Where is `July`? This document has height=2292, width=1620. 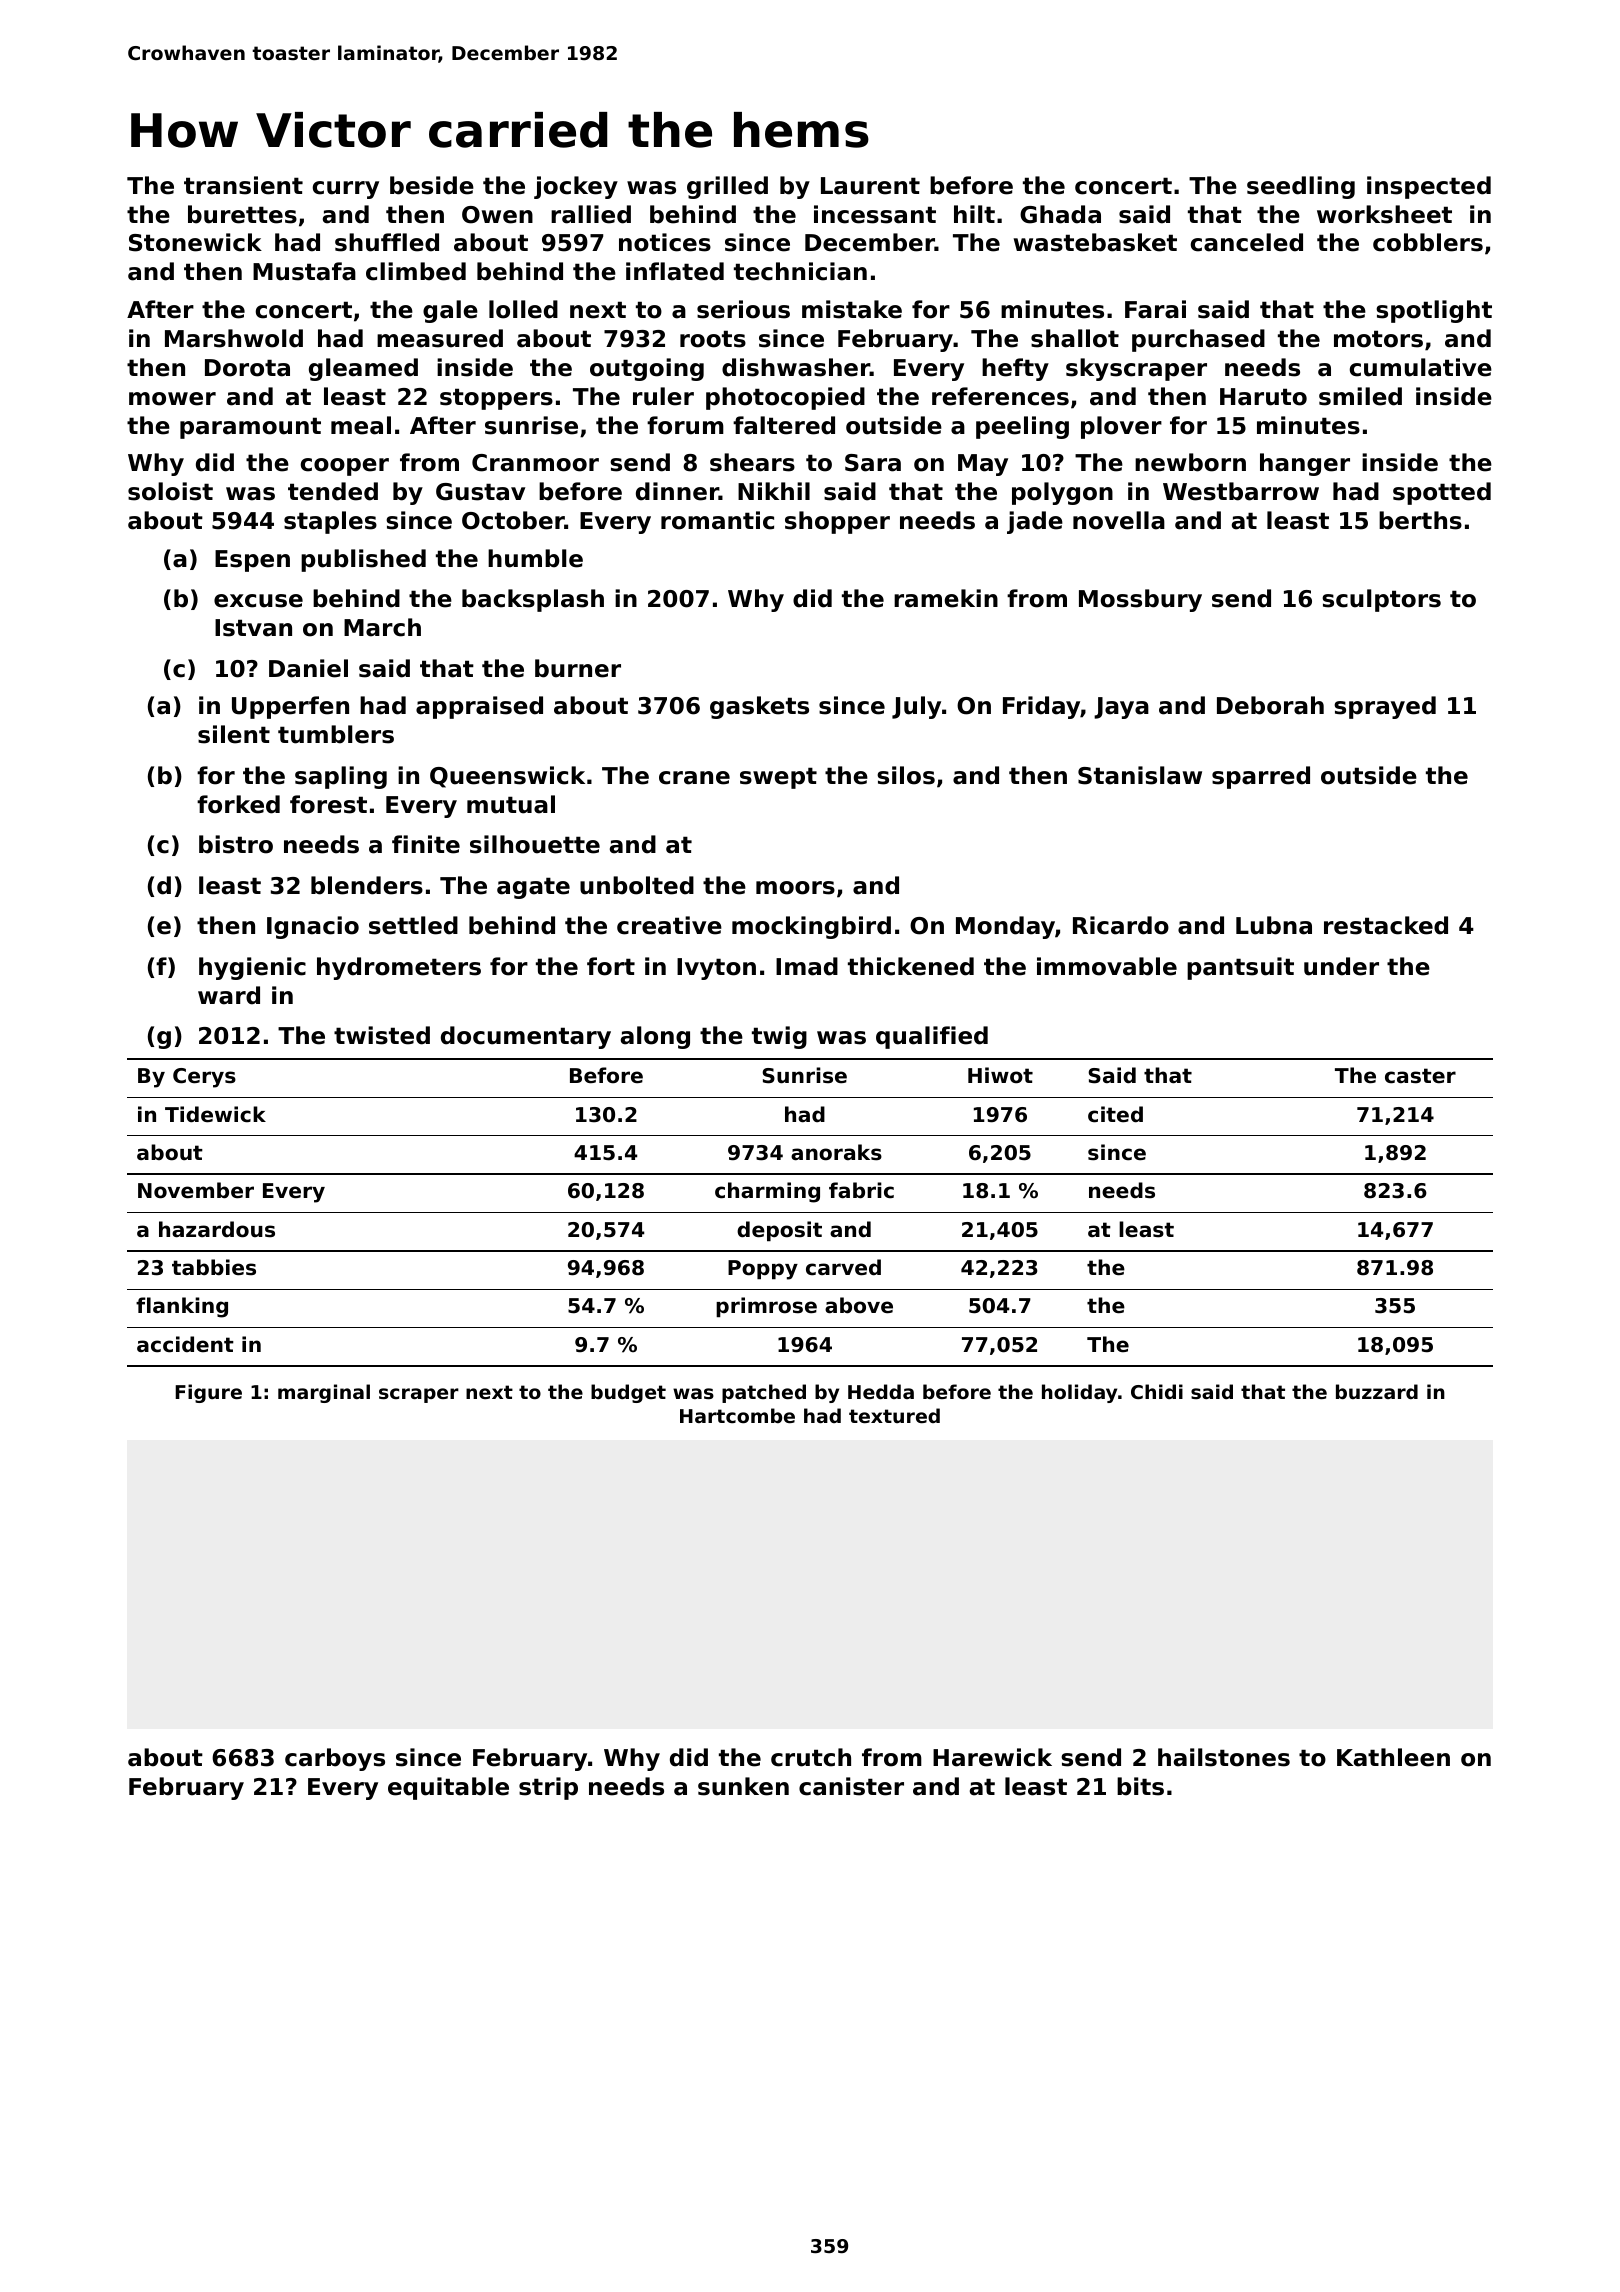 July is located at coordinates (916, 707).
